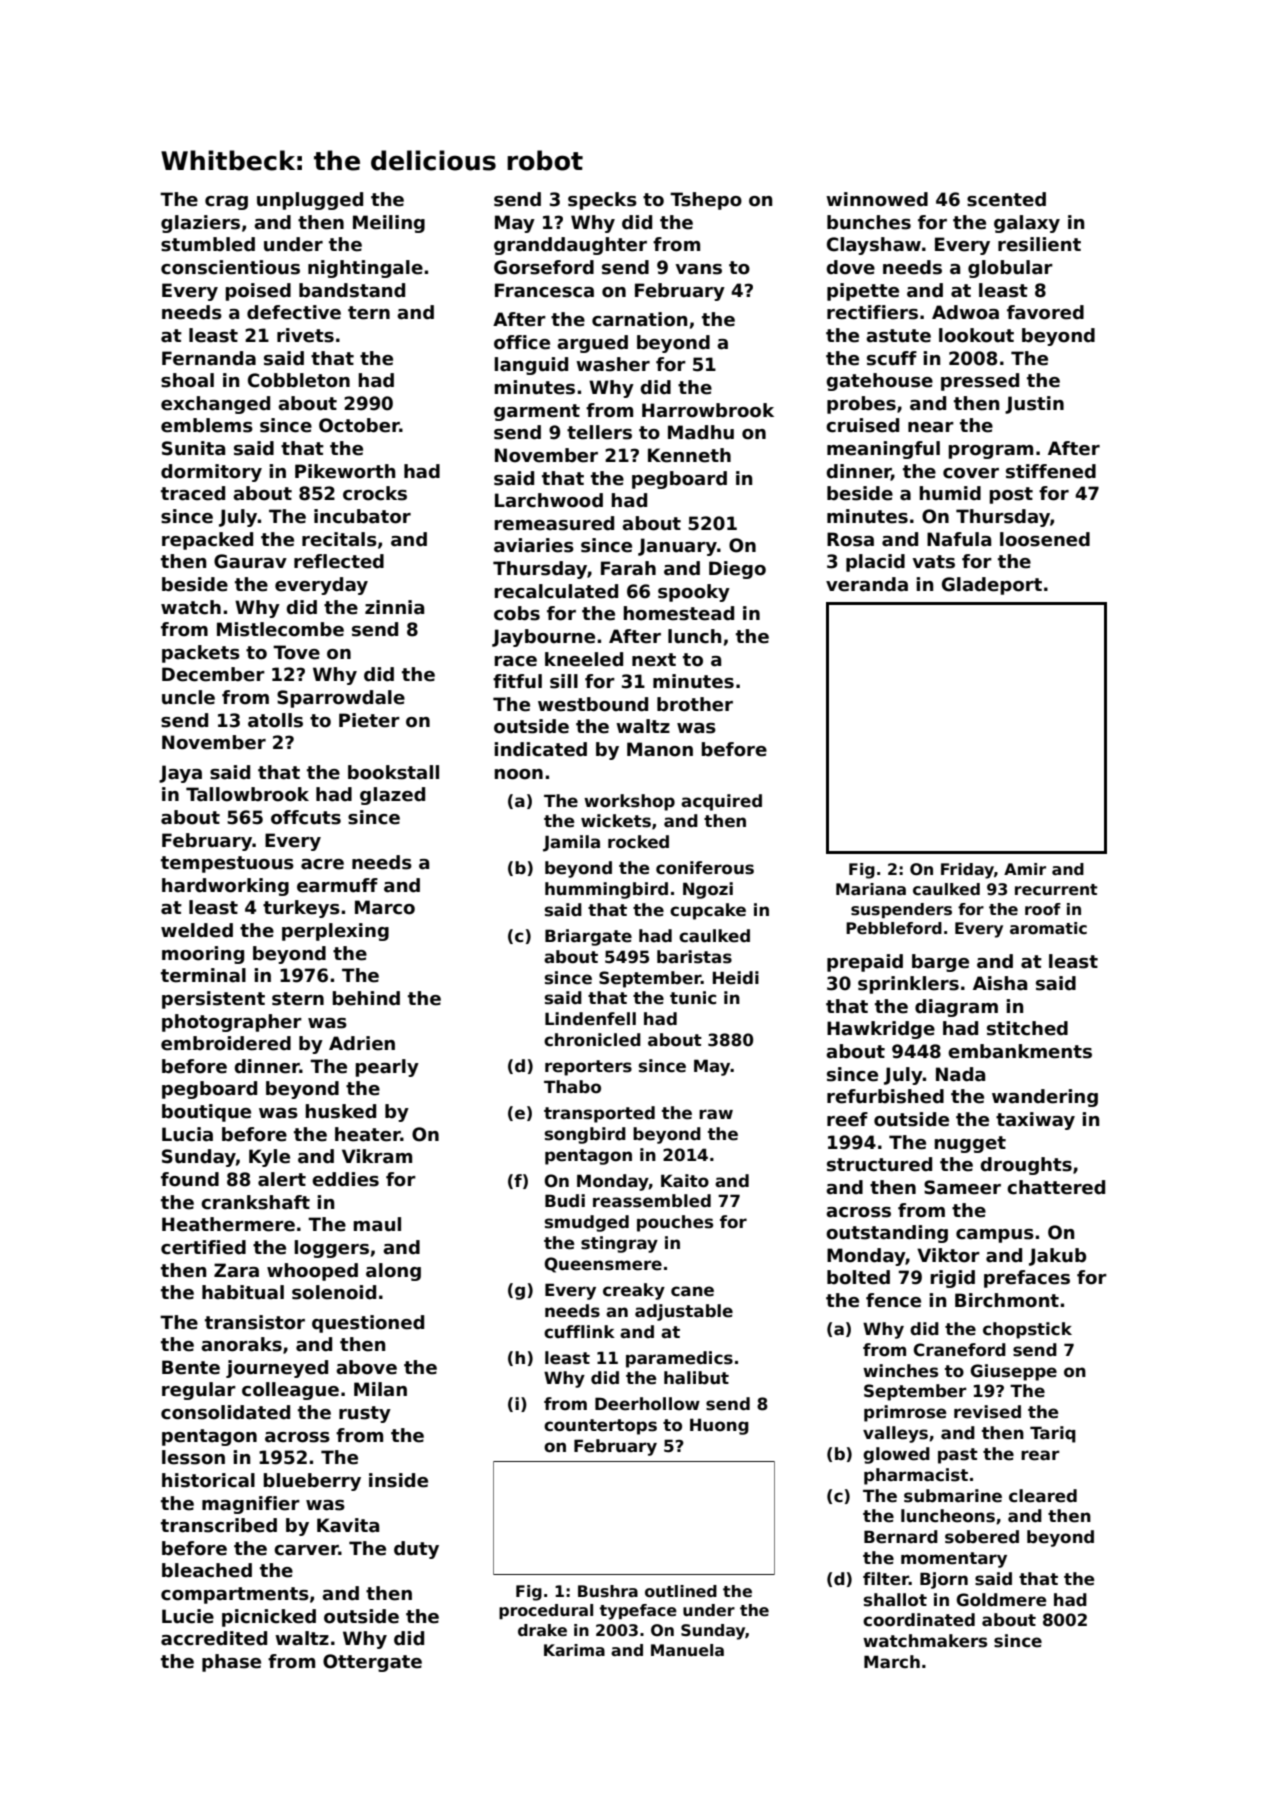 The image size is (1268, 1793). Describe the element at coordinates (207, 1570) in the image. I see `bleached` at that location.
